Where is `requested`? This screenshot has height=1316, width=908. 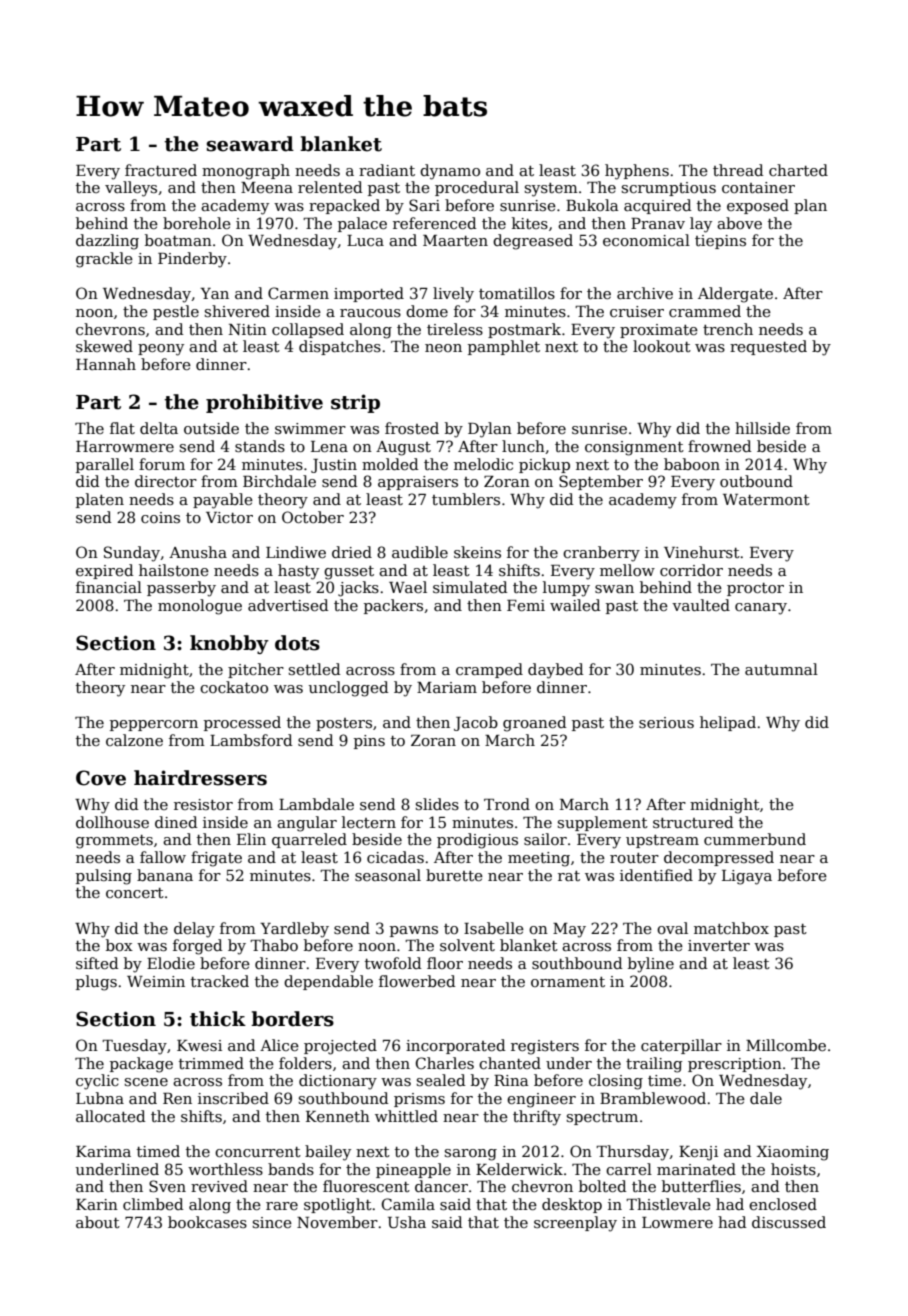
requested is located at coordinates (768, 347).
